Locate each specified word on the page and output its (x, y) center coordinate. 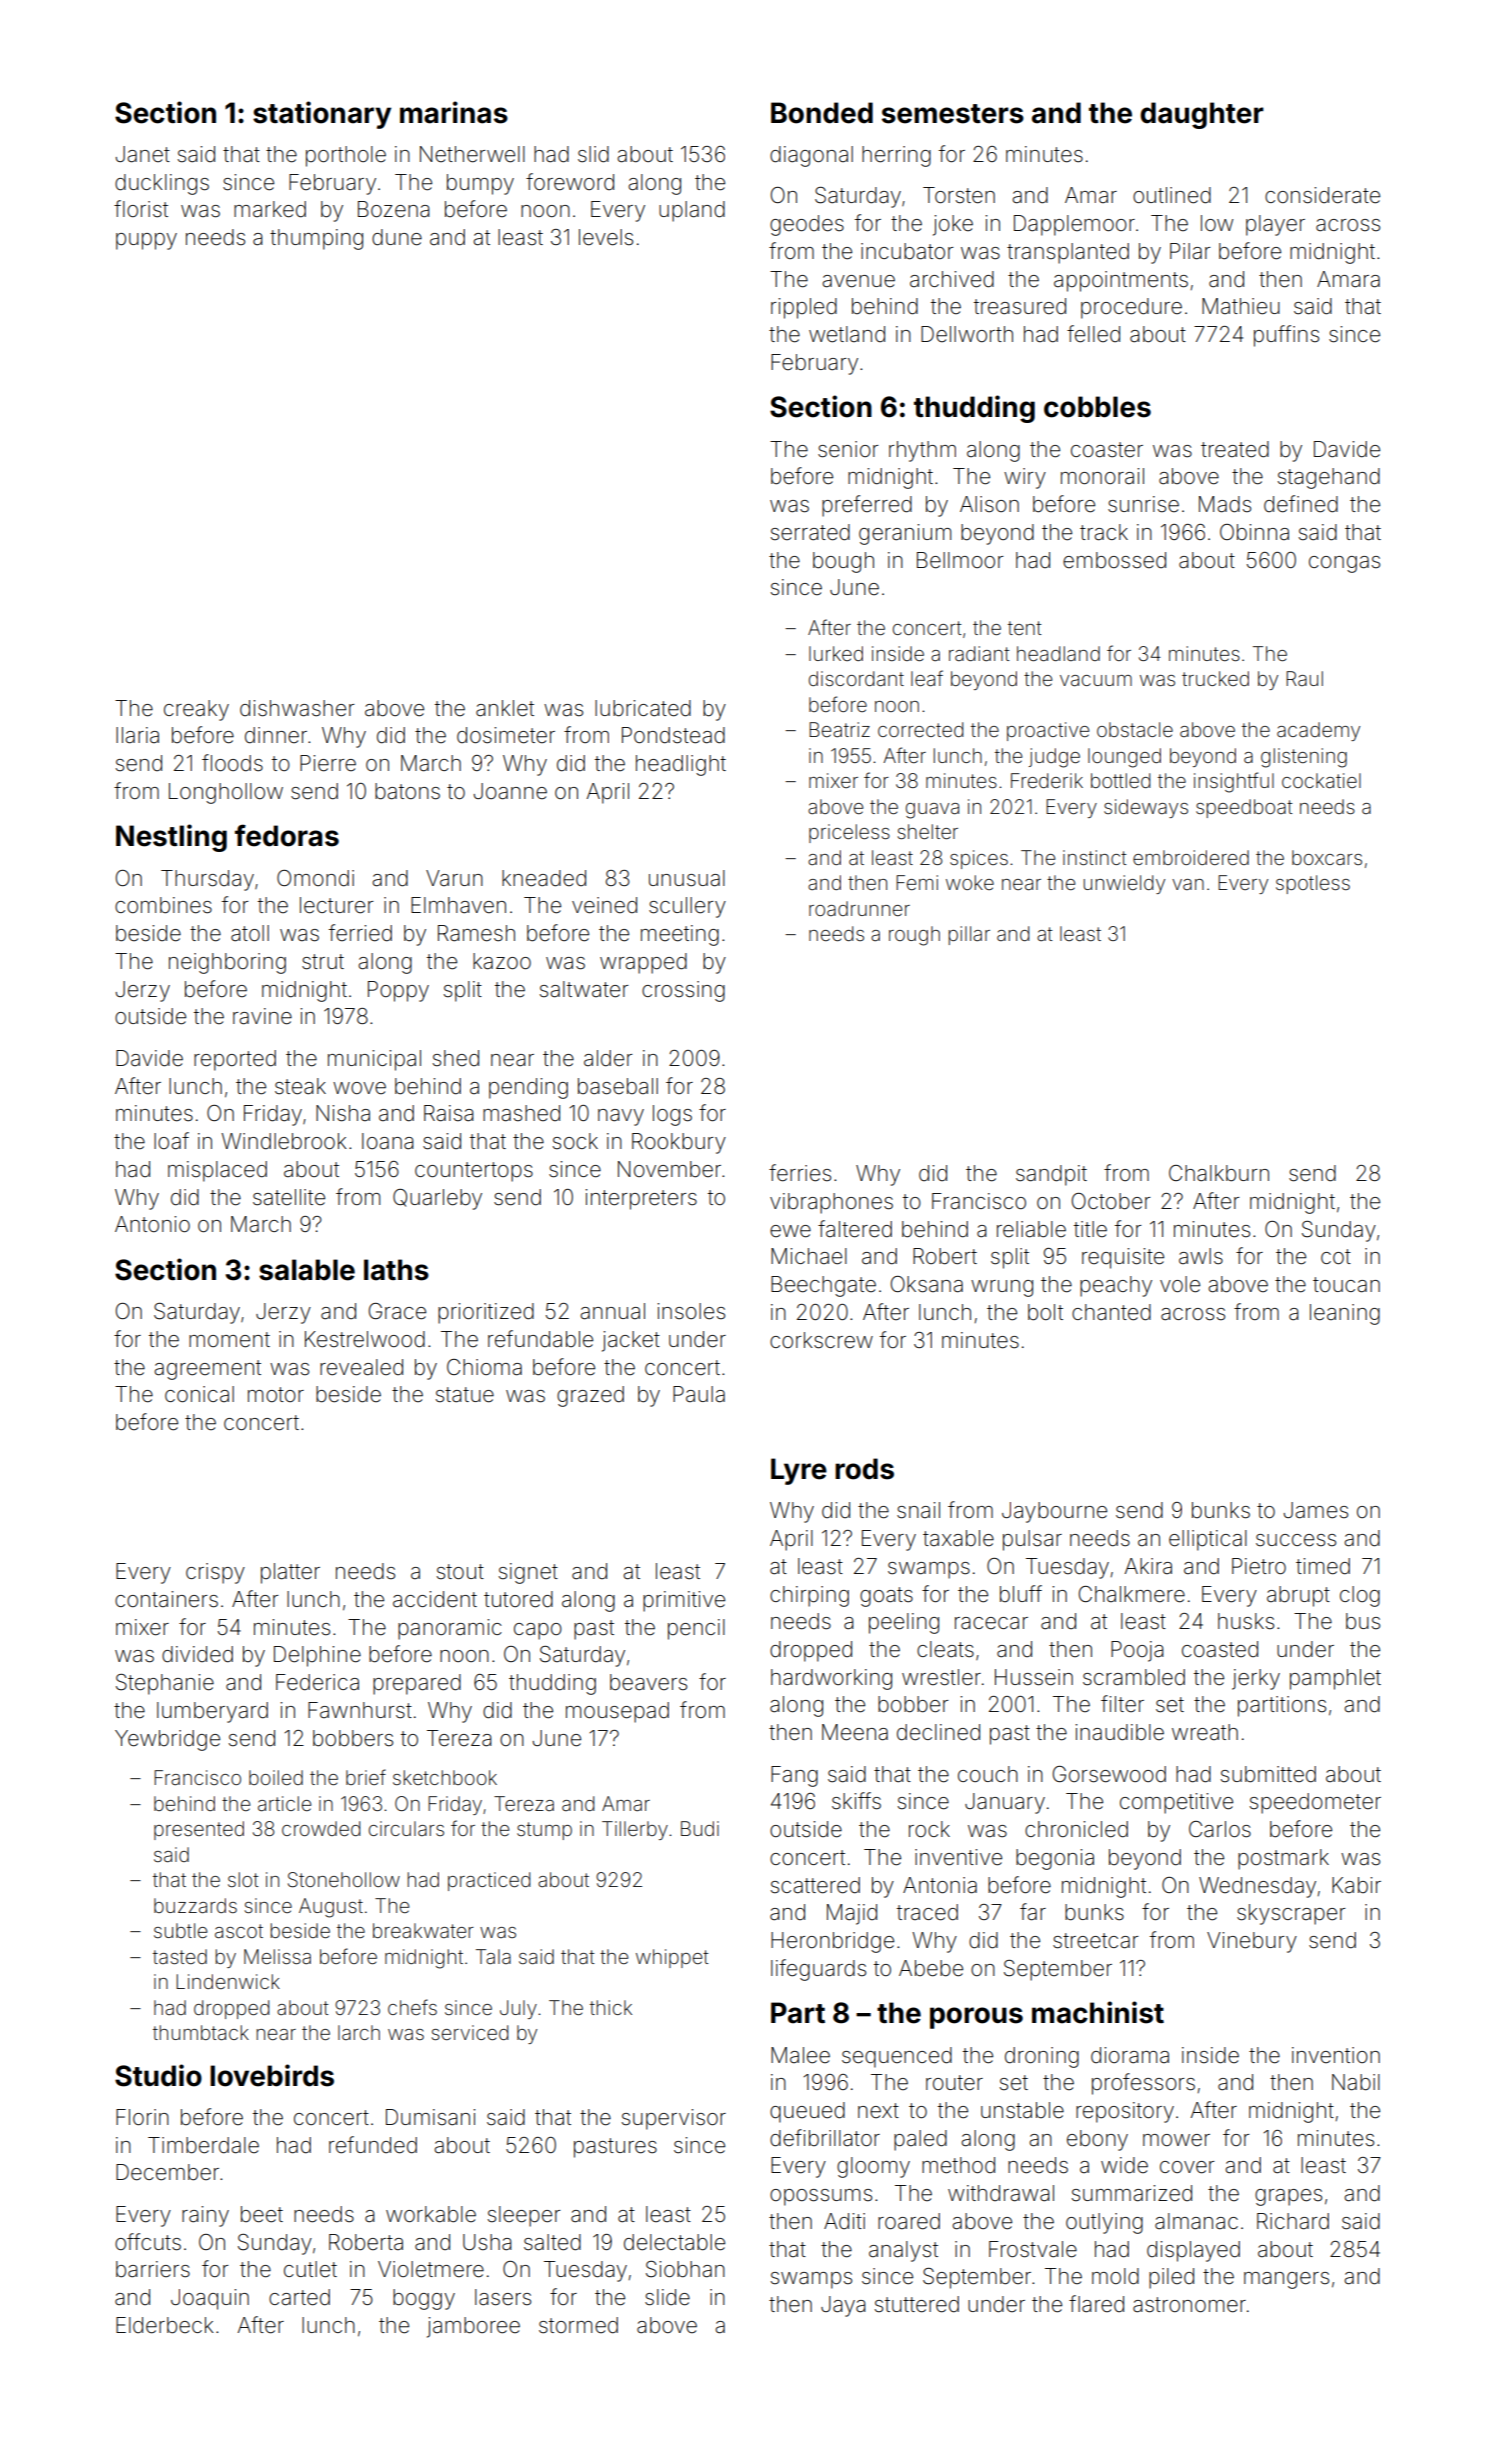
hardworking (831, 1679)
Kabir (1356, 1885)
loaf (171, 1141)
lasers (503, 2297)
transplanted (1068, 253)
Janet (142, 154)
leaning (1345, 1314)
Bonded (822, 113)
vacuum (1096, 680)
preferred (867, 506)
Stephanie (165, 1684)
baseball (618, 1086)
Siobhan (685, 2269)
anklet (505, 708)
